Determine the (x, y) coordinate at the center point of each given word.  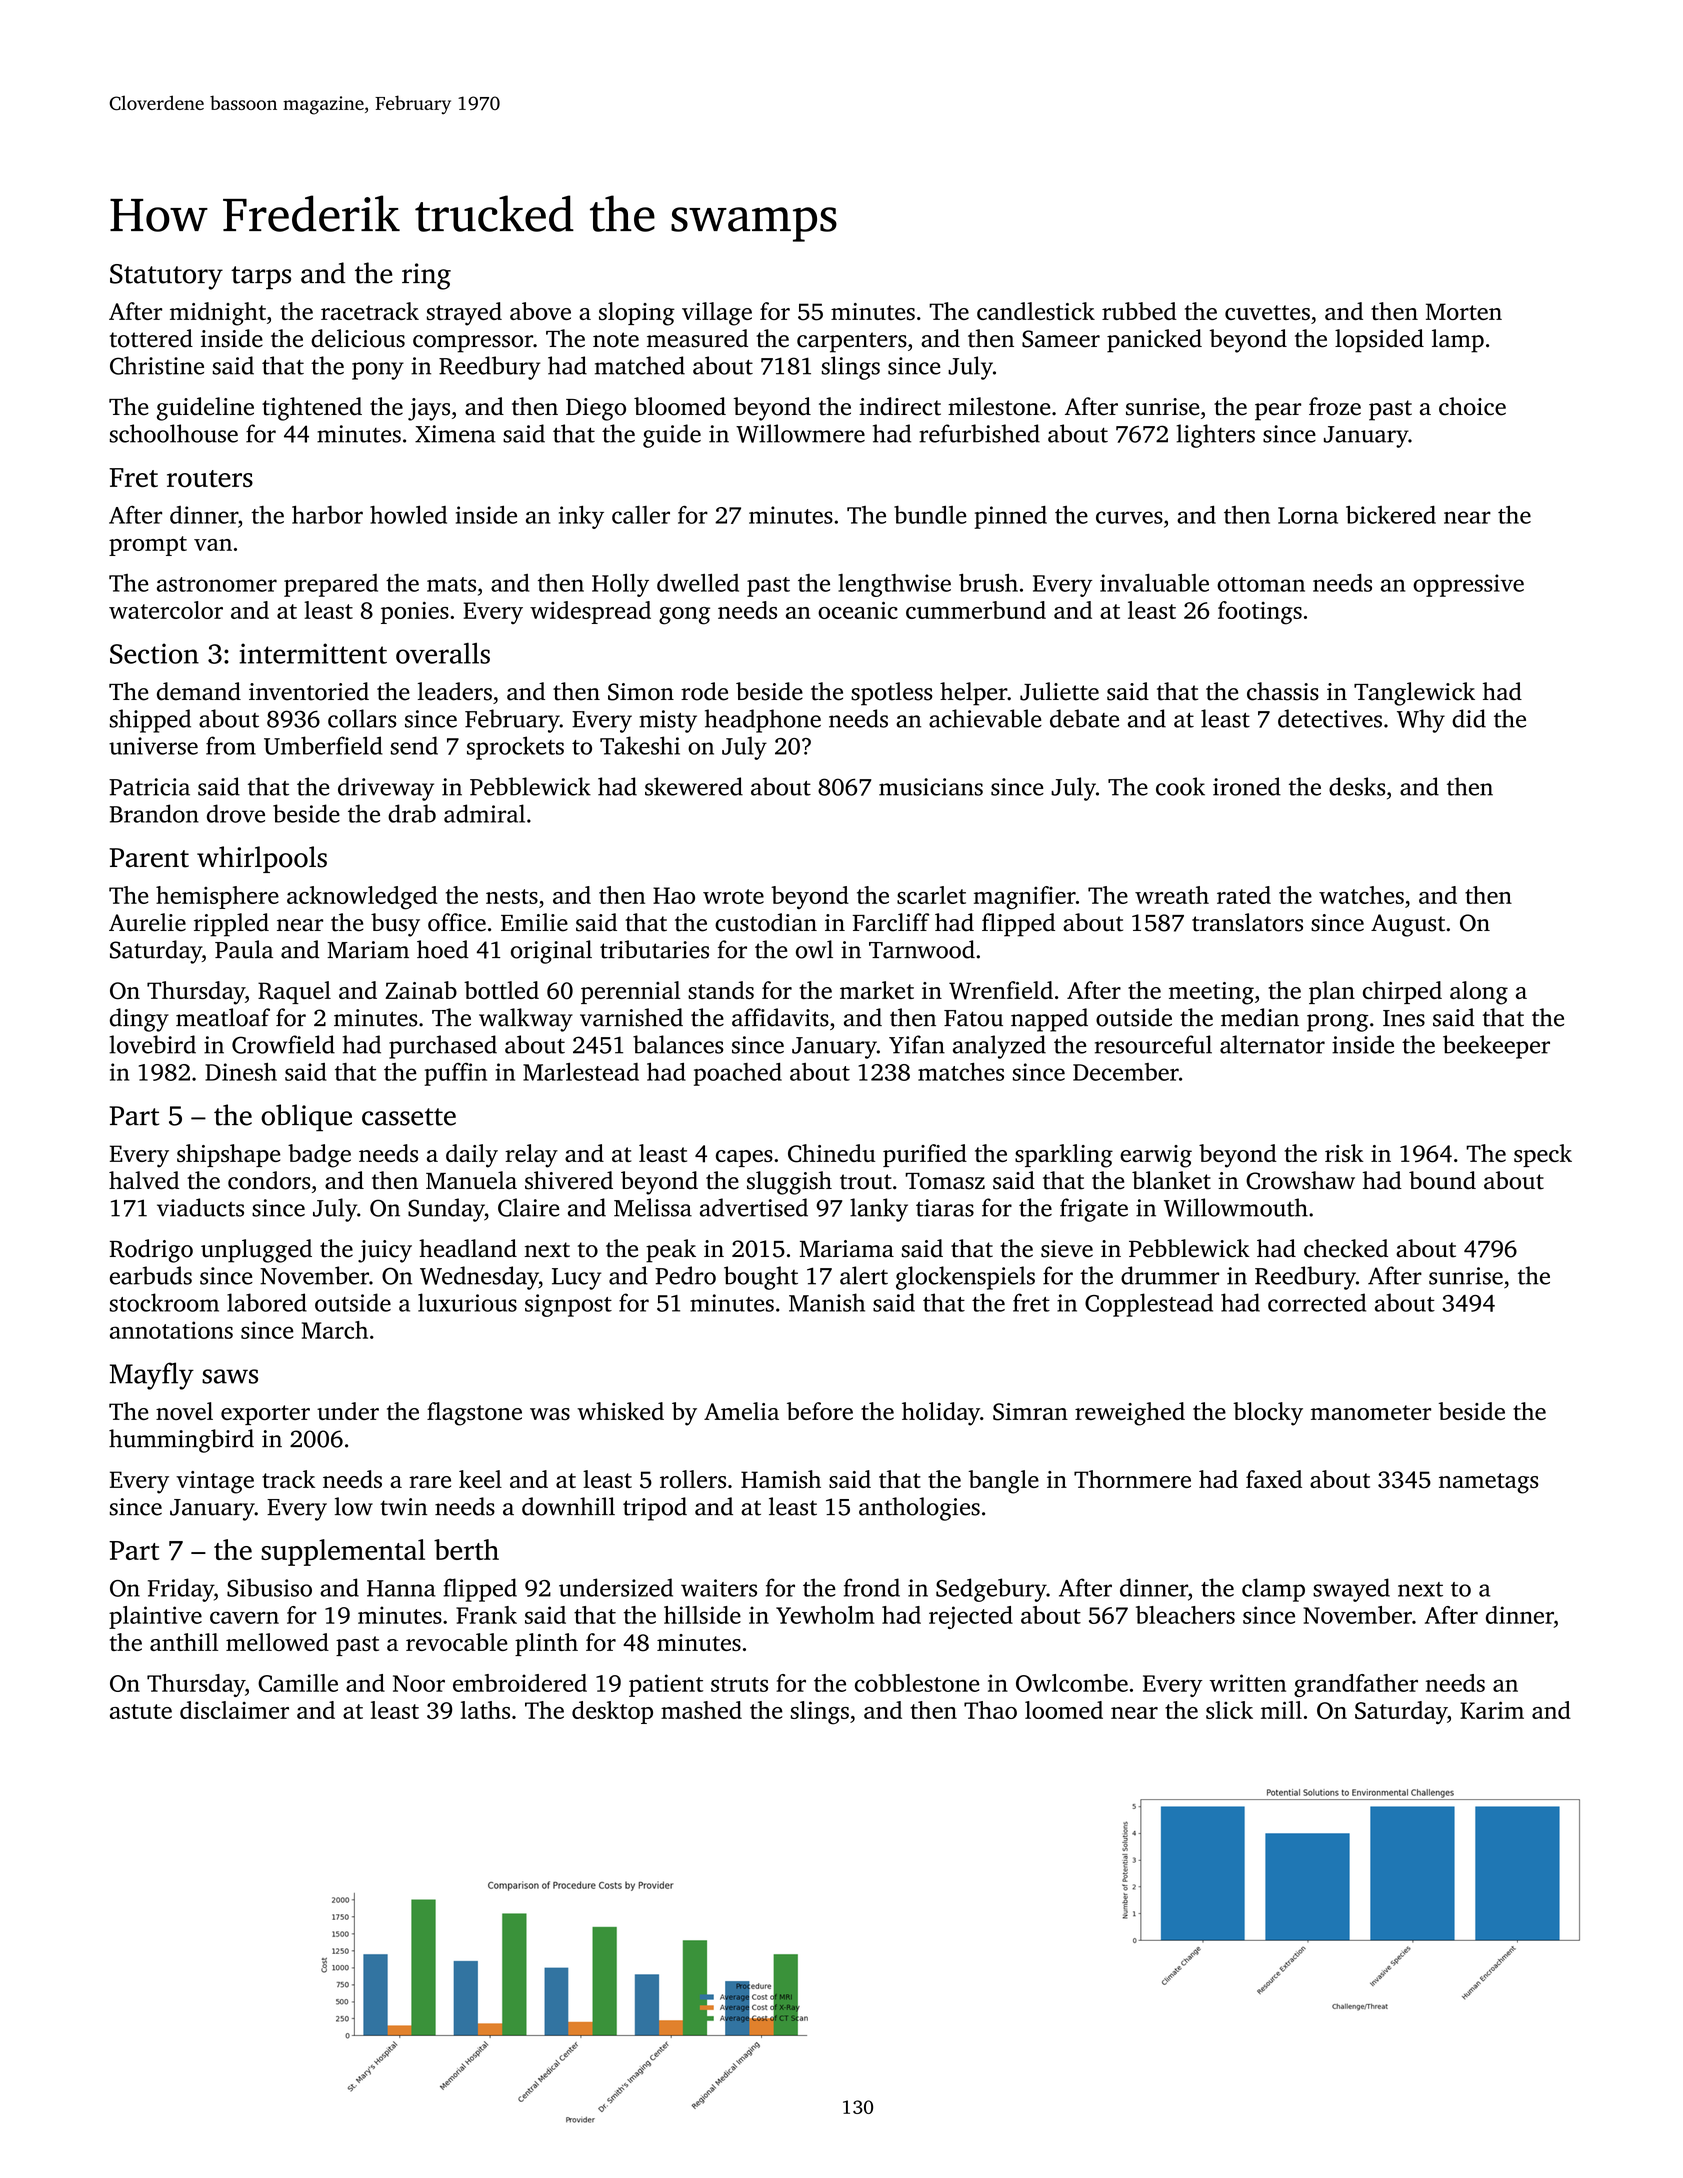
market (877, 990)
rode (704, 691)
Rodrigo (151, 1251)
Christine (157, 365)
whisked (620, 1411)
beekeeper (1496, 1047)
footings (1260, 613)
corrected (1317, 1302)
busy (395, 925)
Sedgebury (991, 1590)
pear (1278, 412)
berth (466, 1549)
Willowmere (800, 433)
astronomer (217, 584)
